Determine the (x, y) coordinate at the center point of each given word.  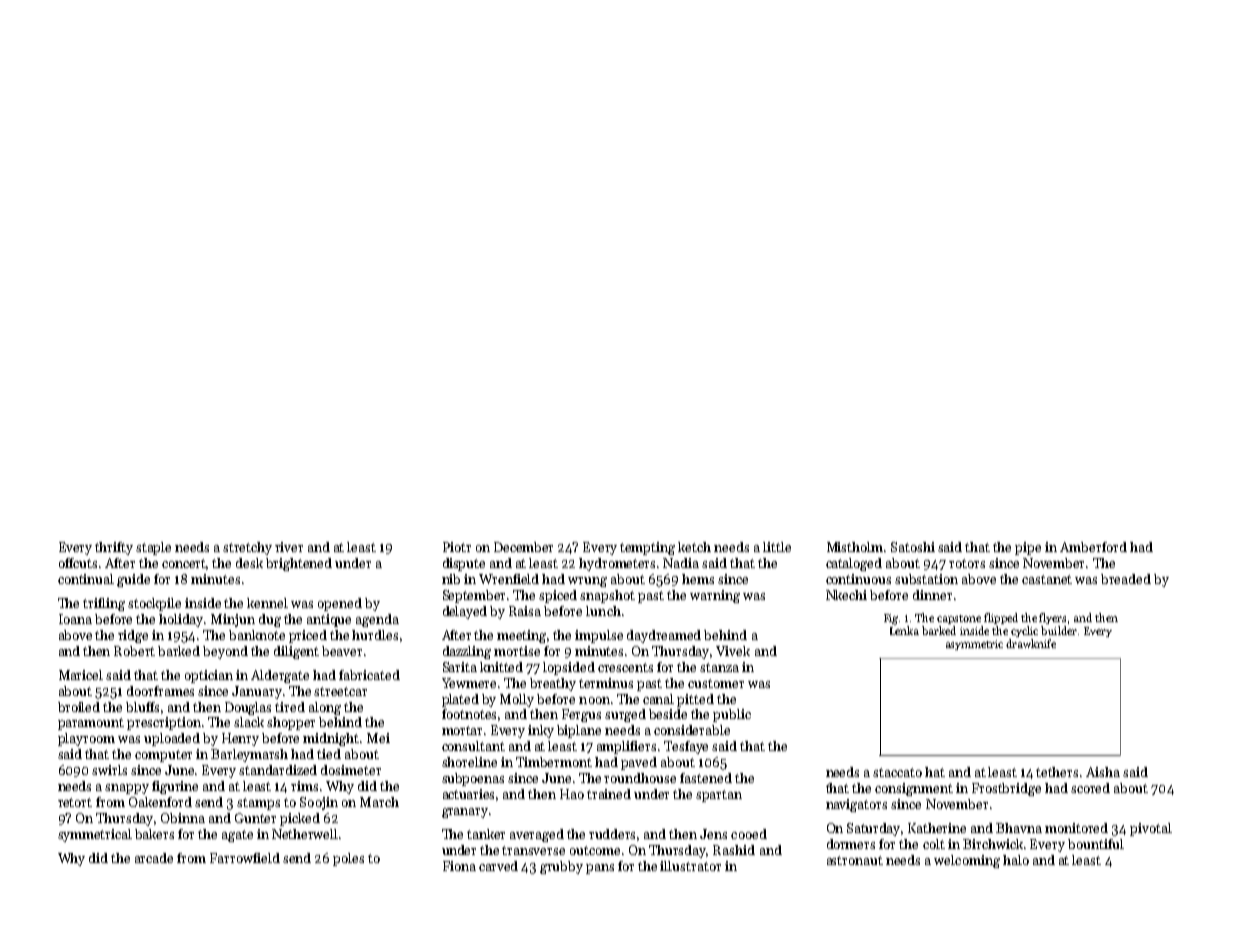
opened (340, 604)
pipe (1028, 548)
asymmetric (974, 645)
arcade (154, 858)
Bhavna (1019, 828)
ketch (694, 547)
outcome (595, 850)
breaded (1126, 579)
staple (153, 548)
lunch (603, 611)
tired (290, 707)
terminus (606, 683)
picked (300, 819)
